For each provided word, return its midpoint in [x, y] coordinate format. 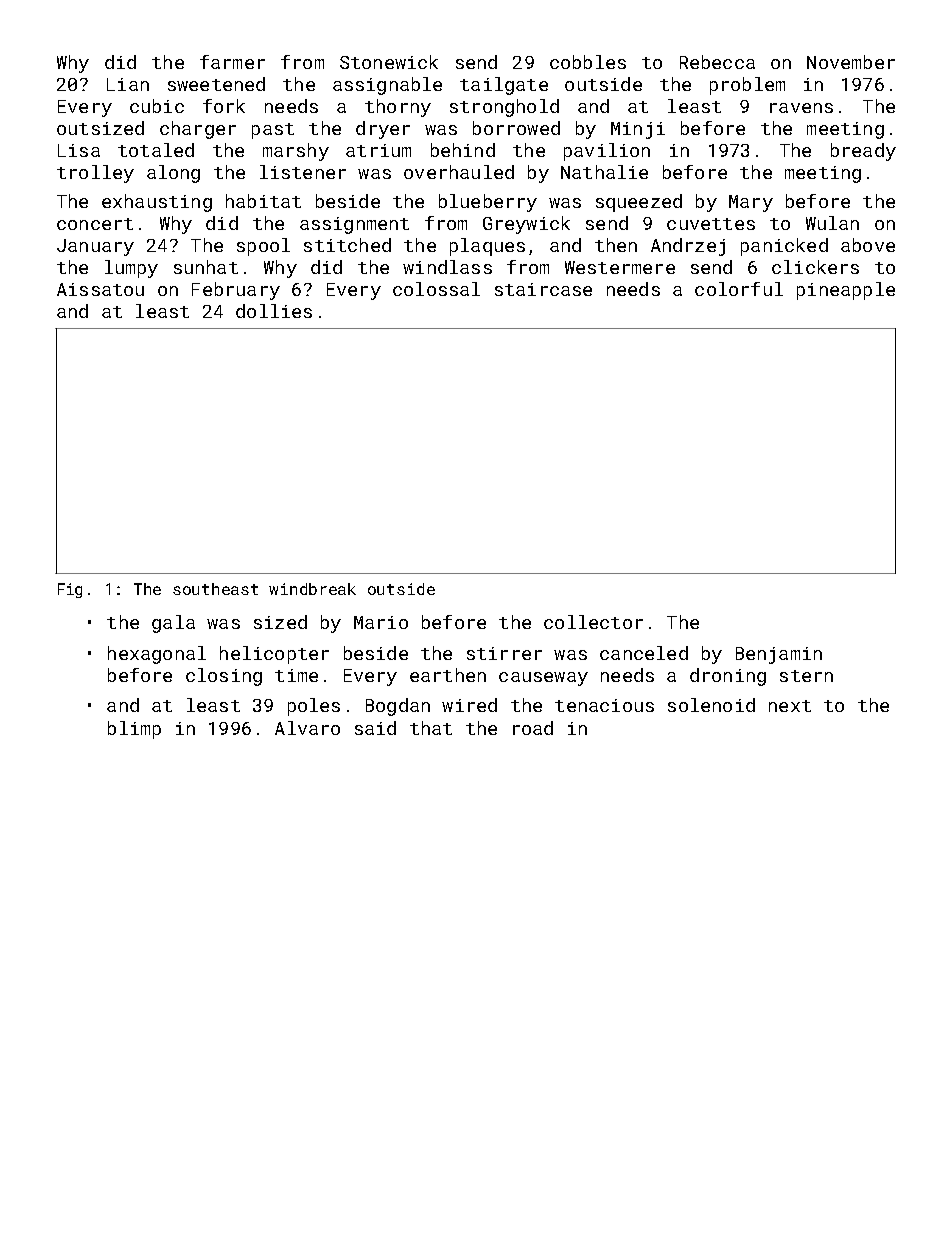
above [868, 245]
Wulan [832, 223]
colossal [436, 289]
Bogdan [398, 707]
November [851, 62]
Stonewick [389, 62]
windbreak [312, 589]
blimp [134, 730]
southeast [215, 589]
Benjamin [779, 655]
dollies [274, 311]
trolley [95, 174]
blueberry [488, 203]
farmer [232, 62]
